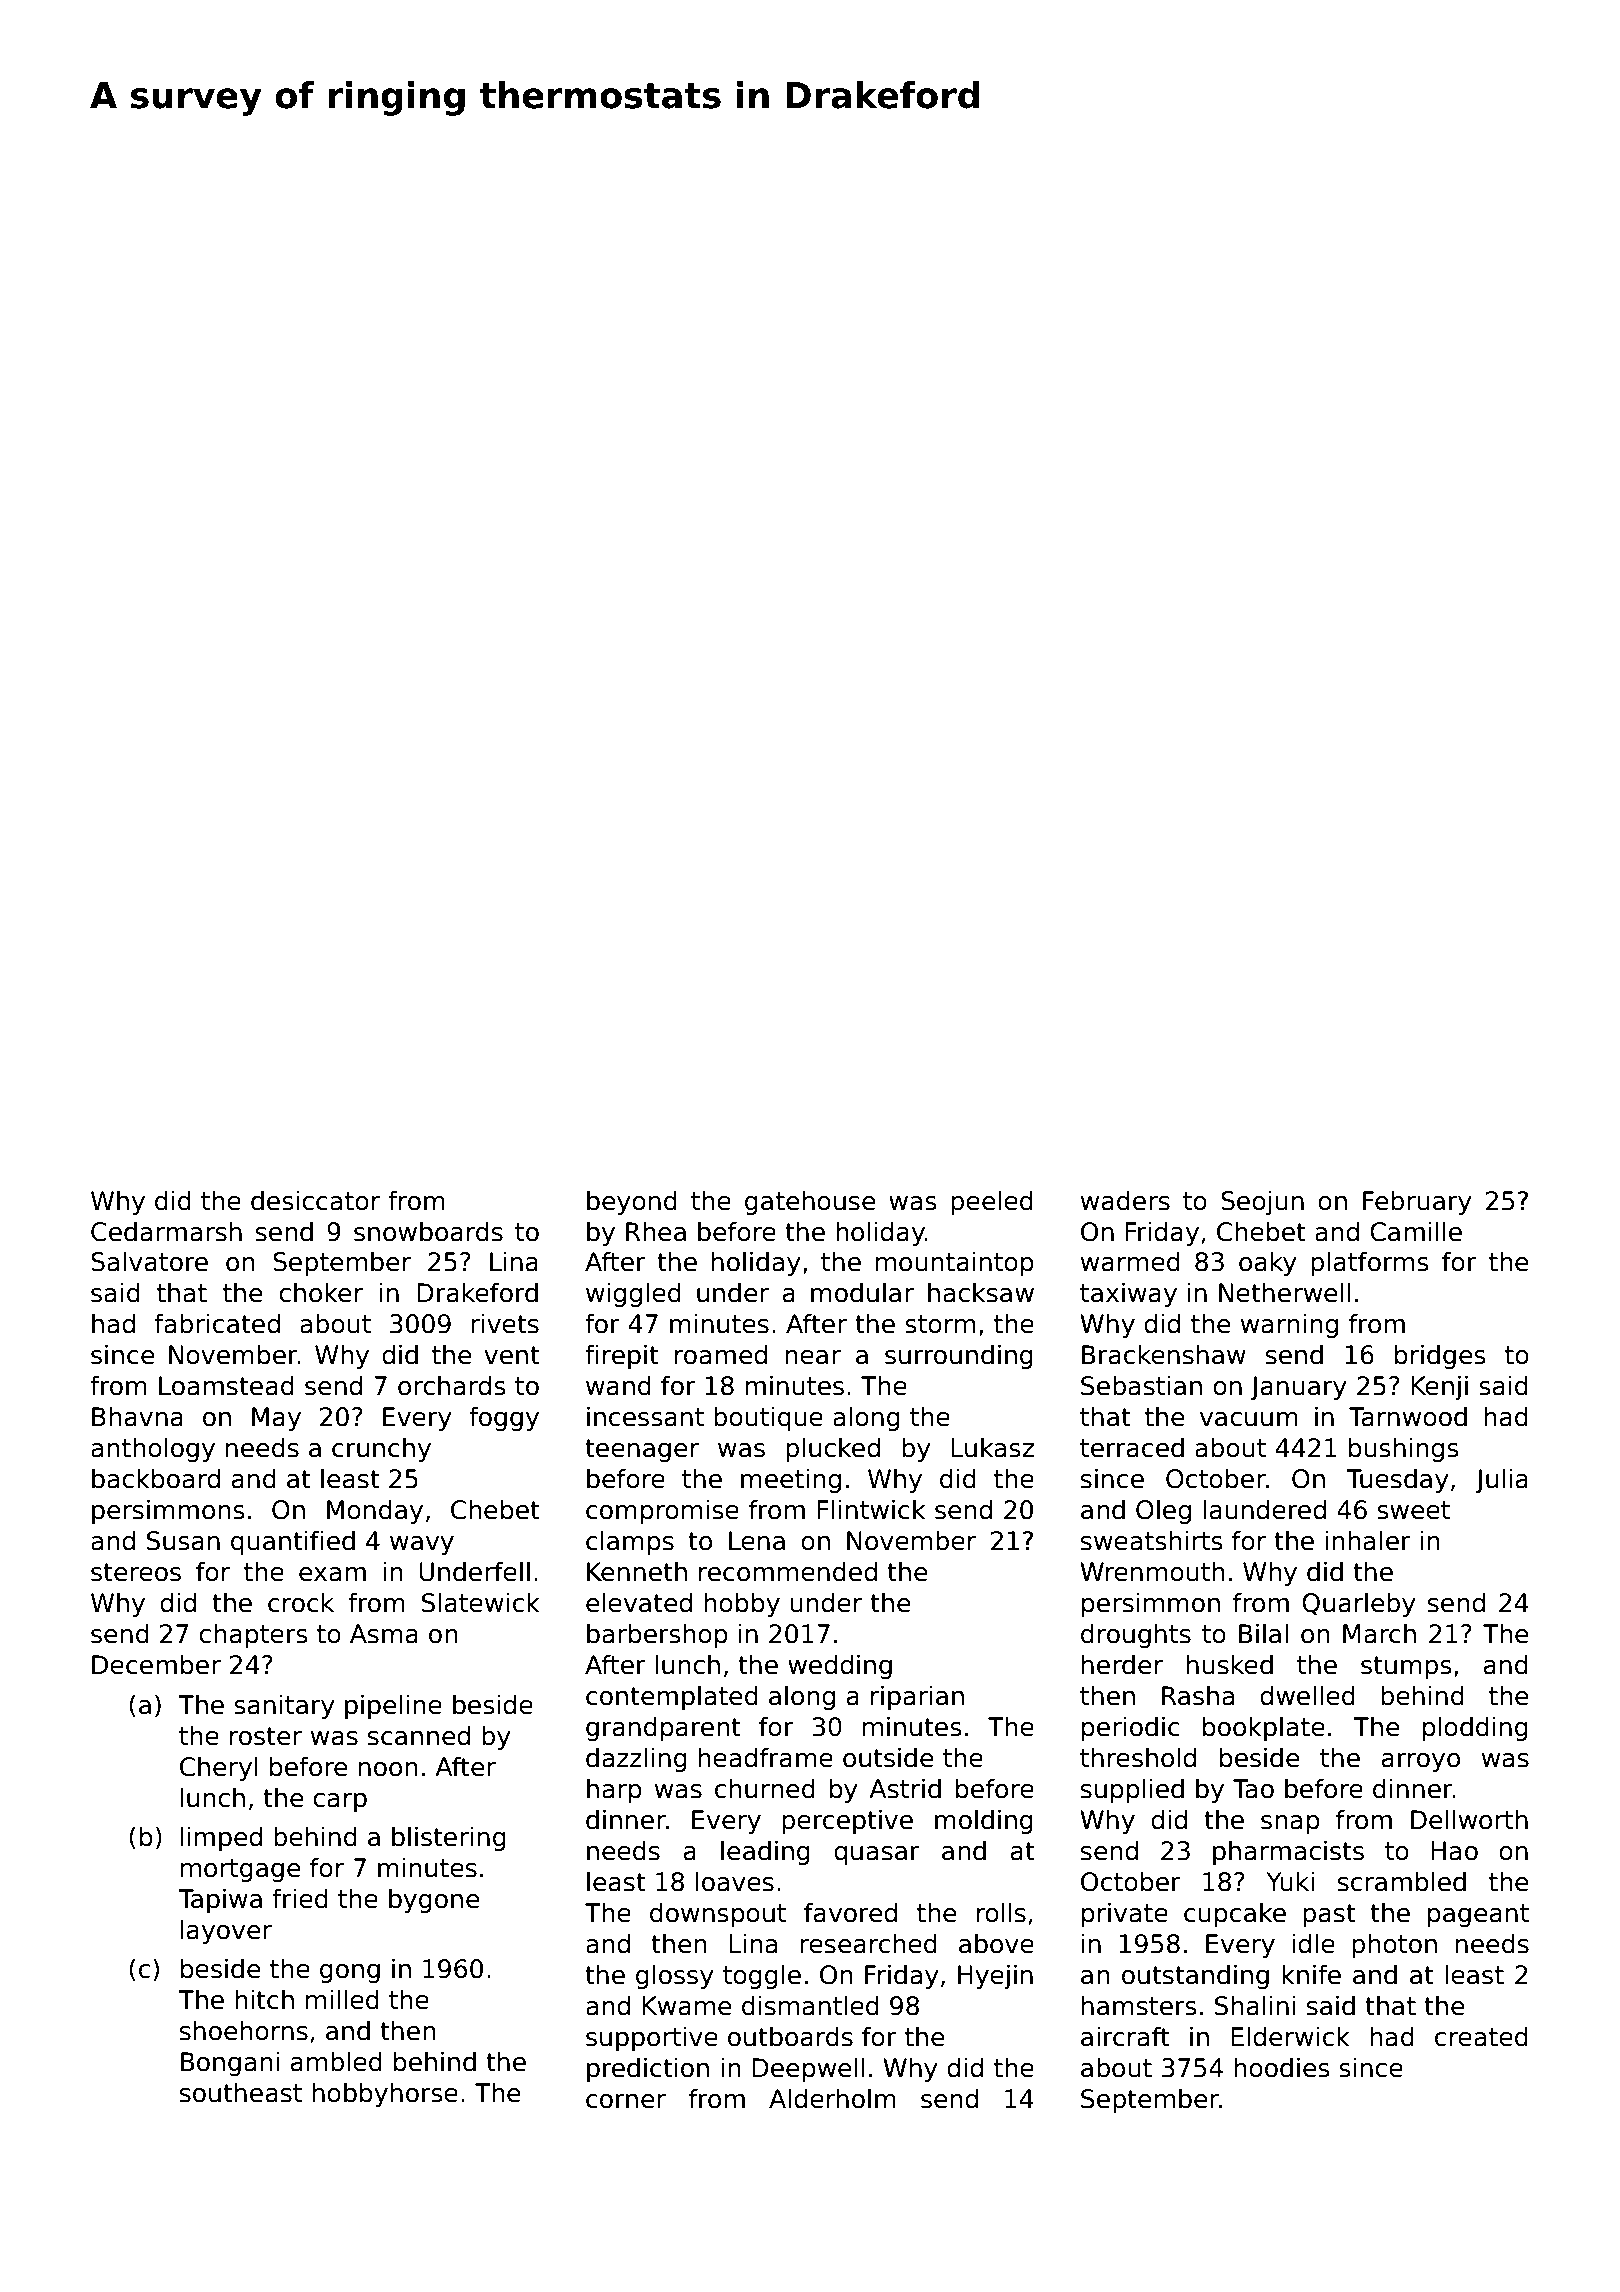  Describe the element at coordinates (1408, 1416) in the screenshot. I see `Tarnwood` at that location.
